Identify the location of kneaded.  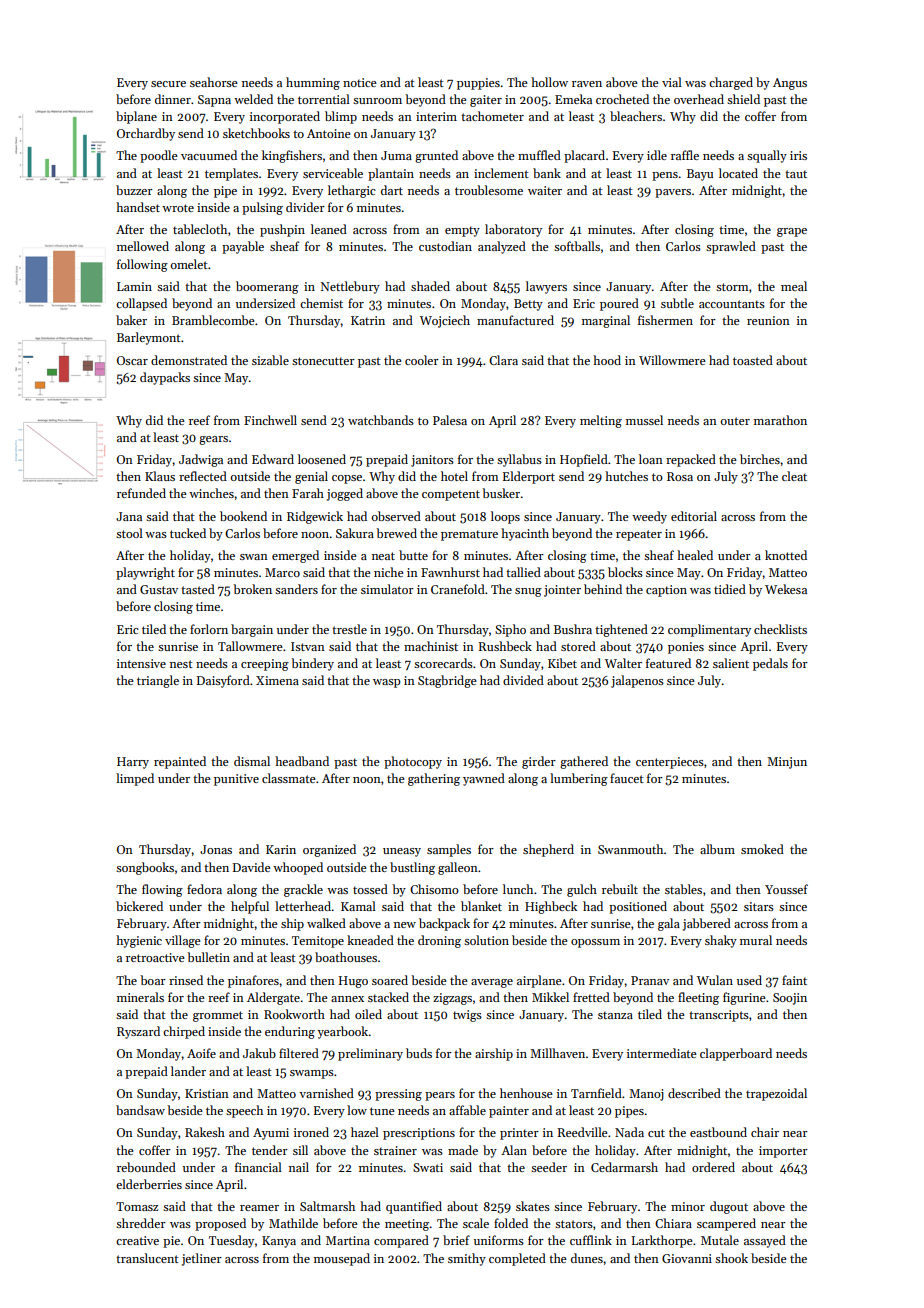
(370, 940).
